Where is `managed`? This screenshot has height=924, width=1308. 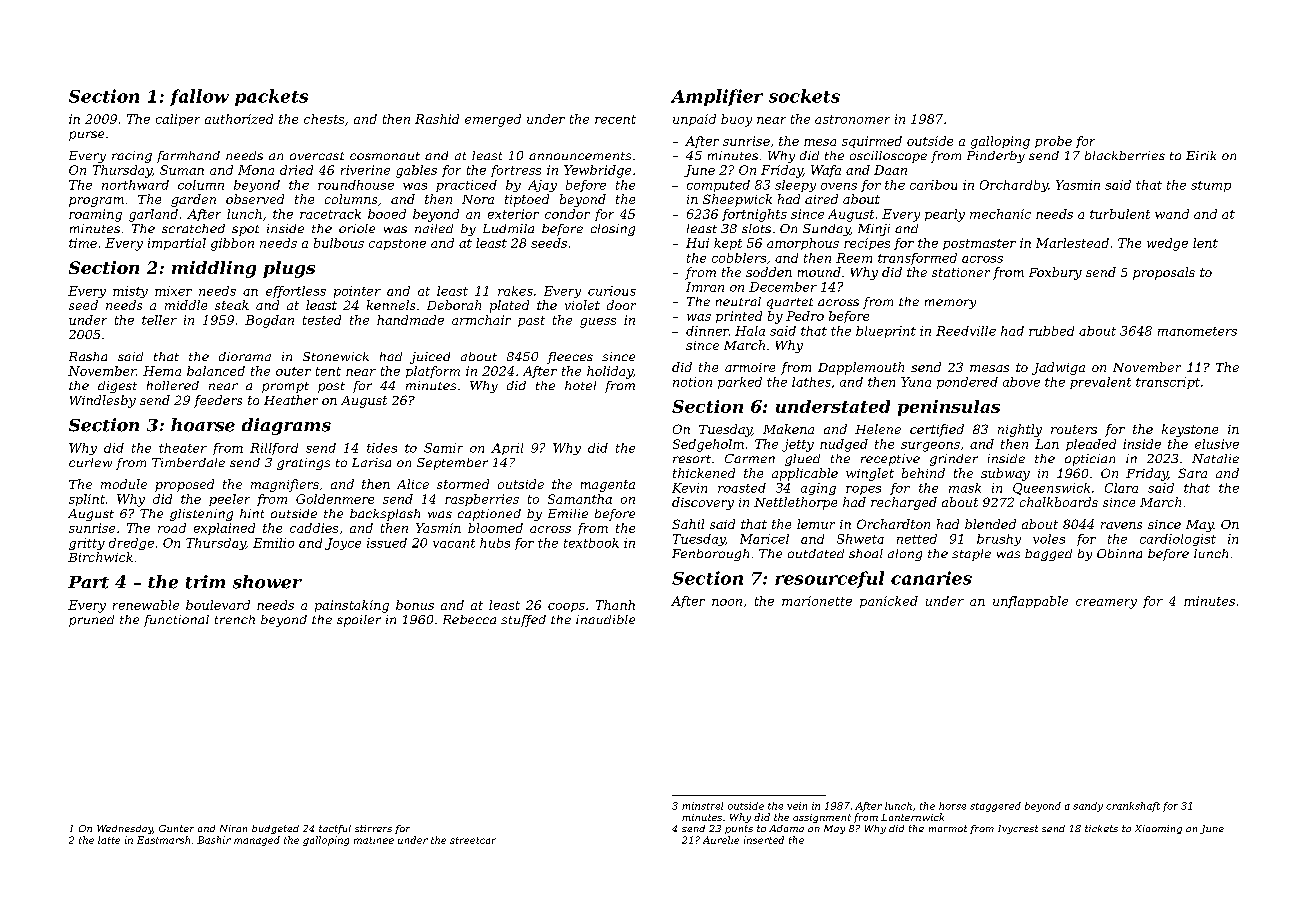 managed is located at coordinates (257, 841).
